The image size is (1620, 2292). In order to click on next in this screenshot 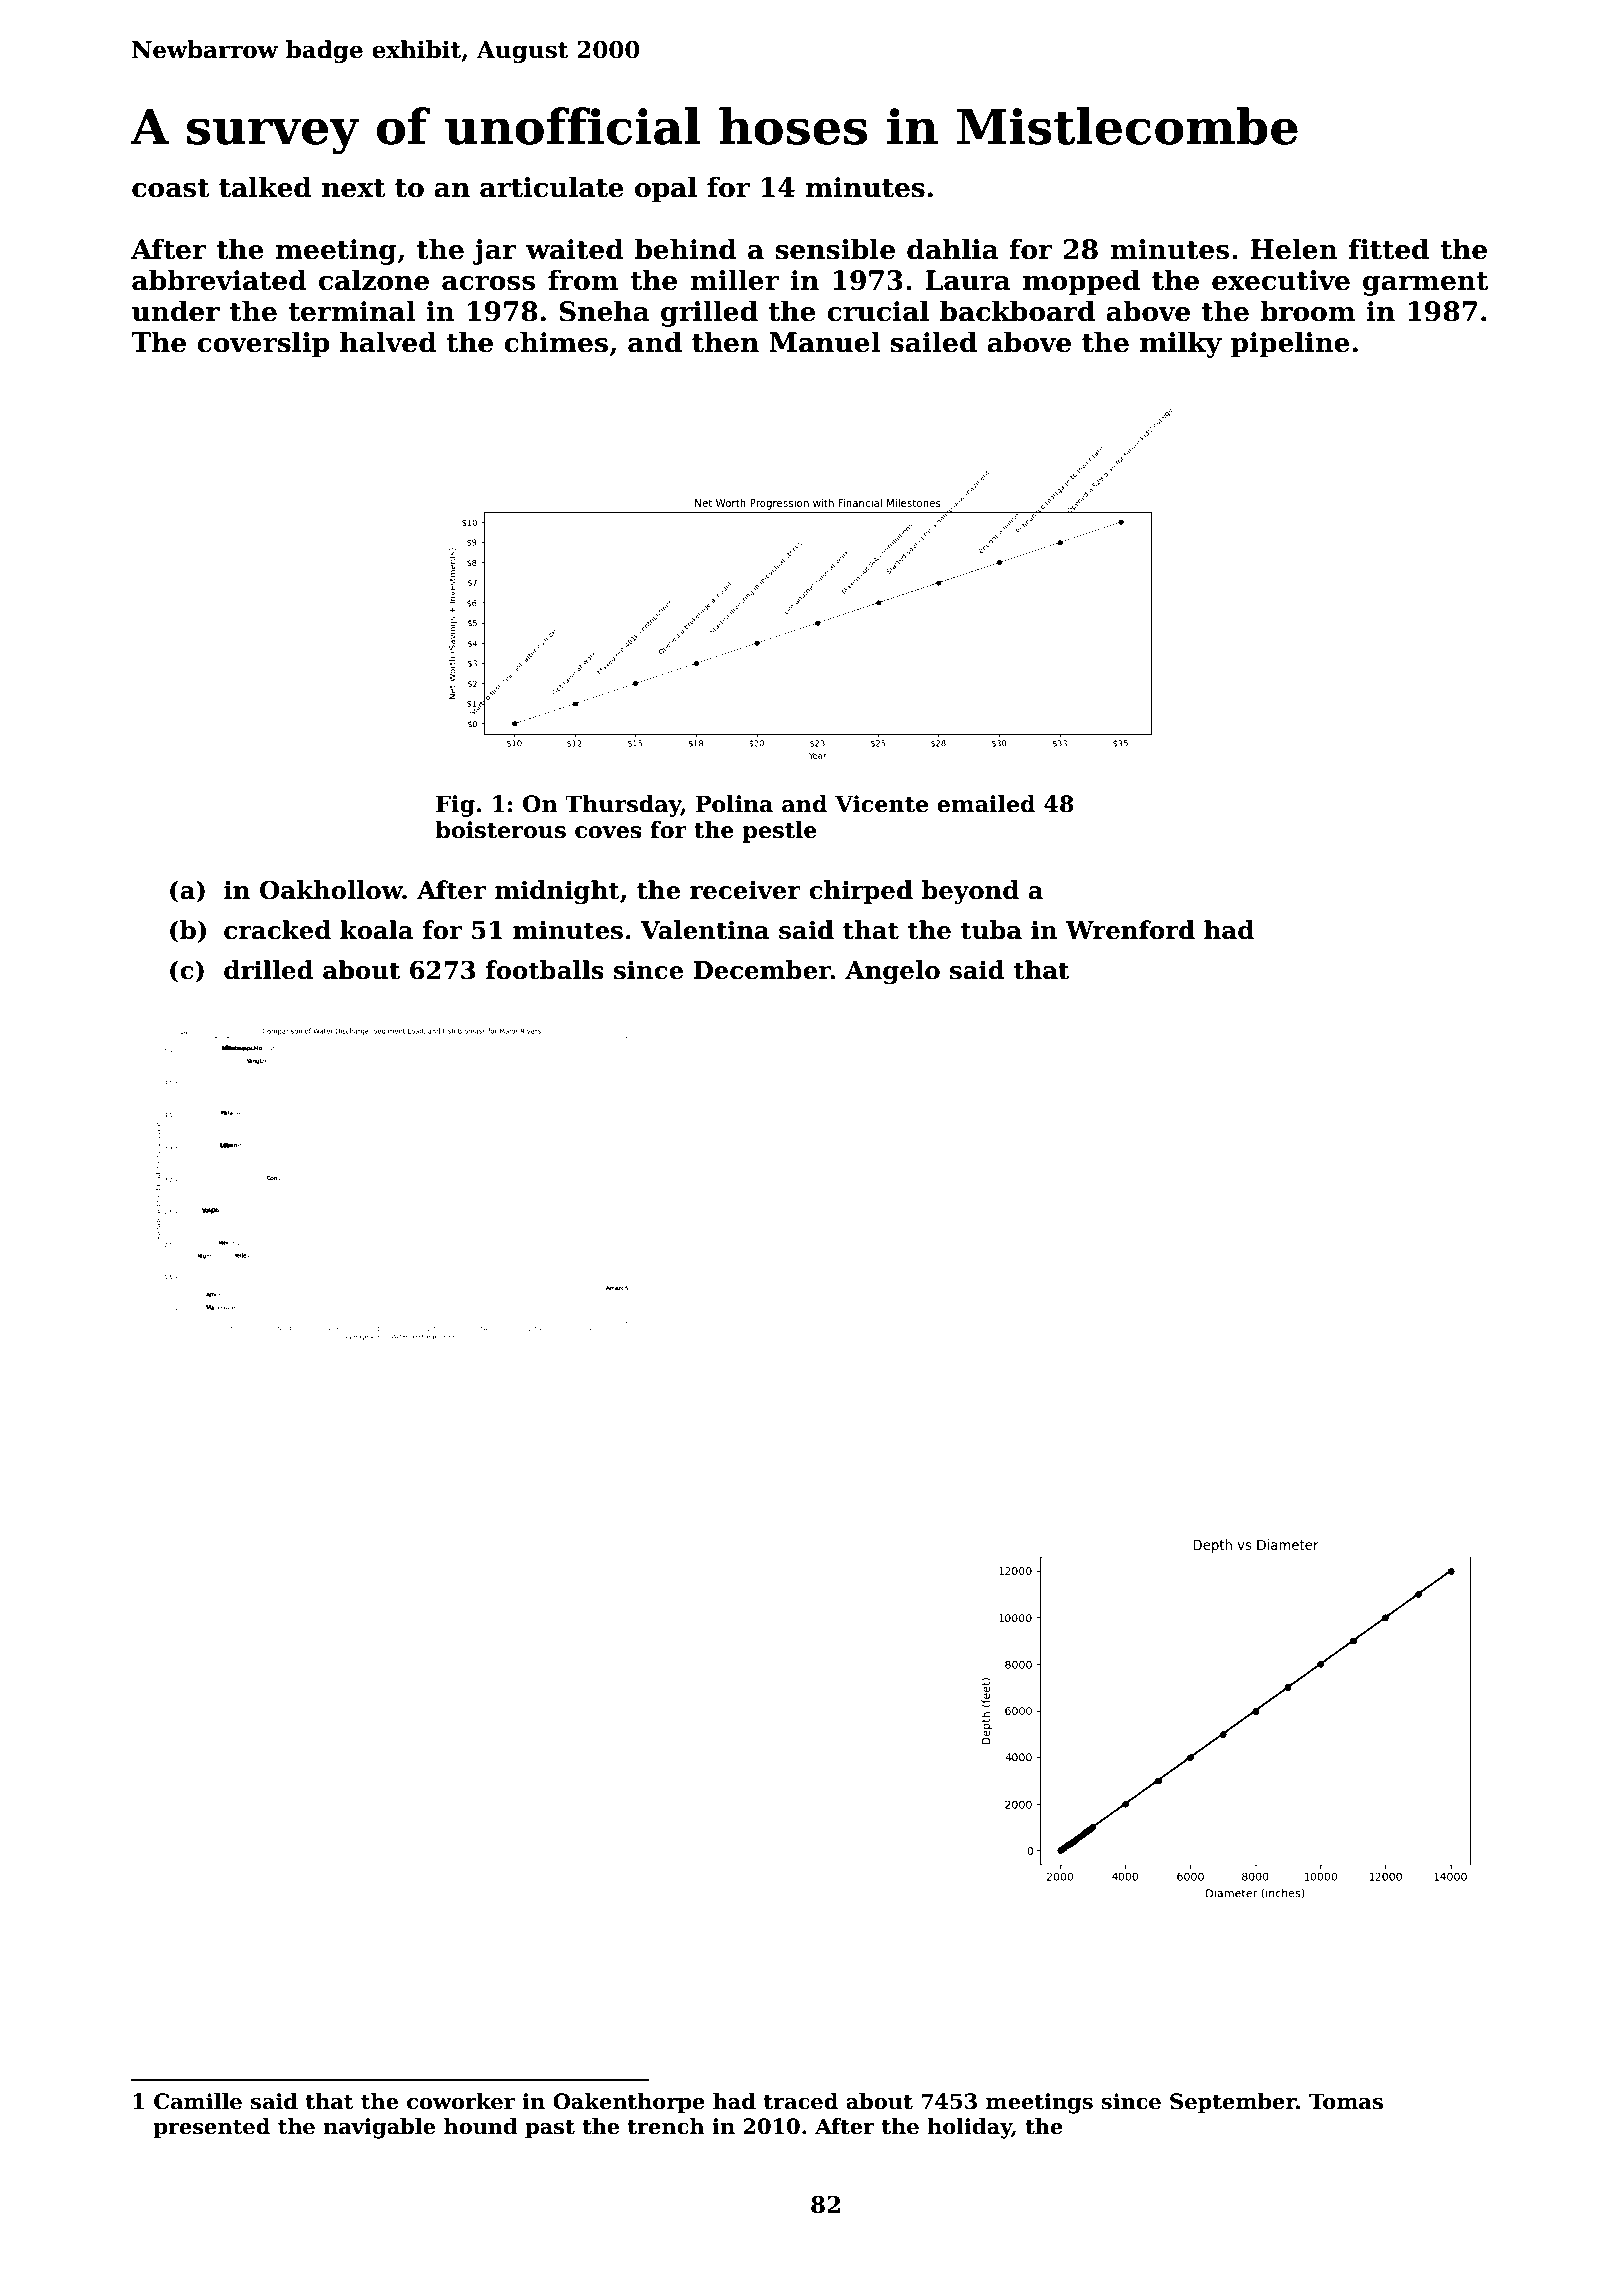, I will do `click(354, 188)`.
